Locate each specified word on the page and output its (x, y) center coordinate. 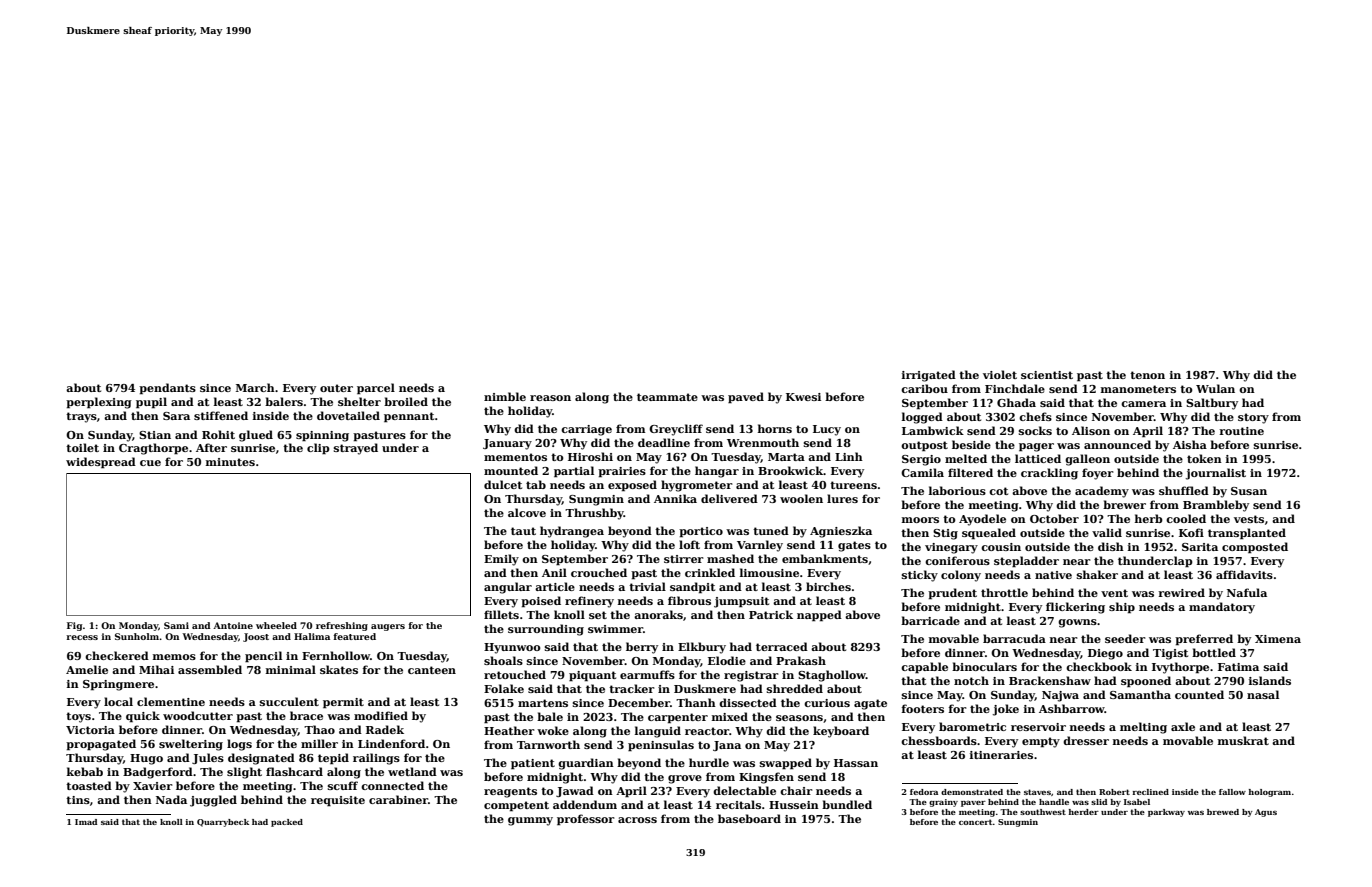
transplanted (1247, 534)
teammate (667, 397)
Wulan (1215, 388)
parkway (1166, 813)
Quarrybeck (223, 823)
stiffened (221, 415)
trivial (647, 586)
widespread (101, 463)
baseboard (749, 818)
